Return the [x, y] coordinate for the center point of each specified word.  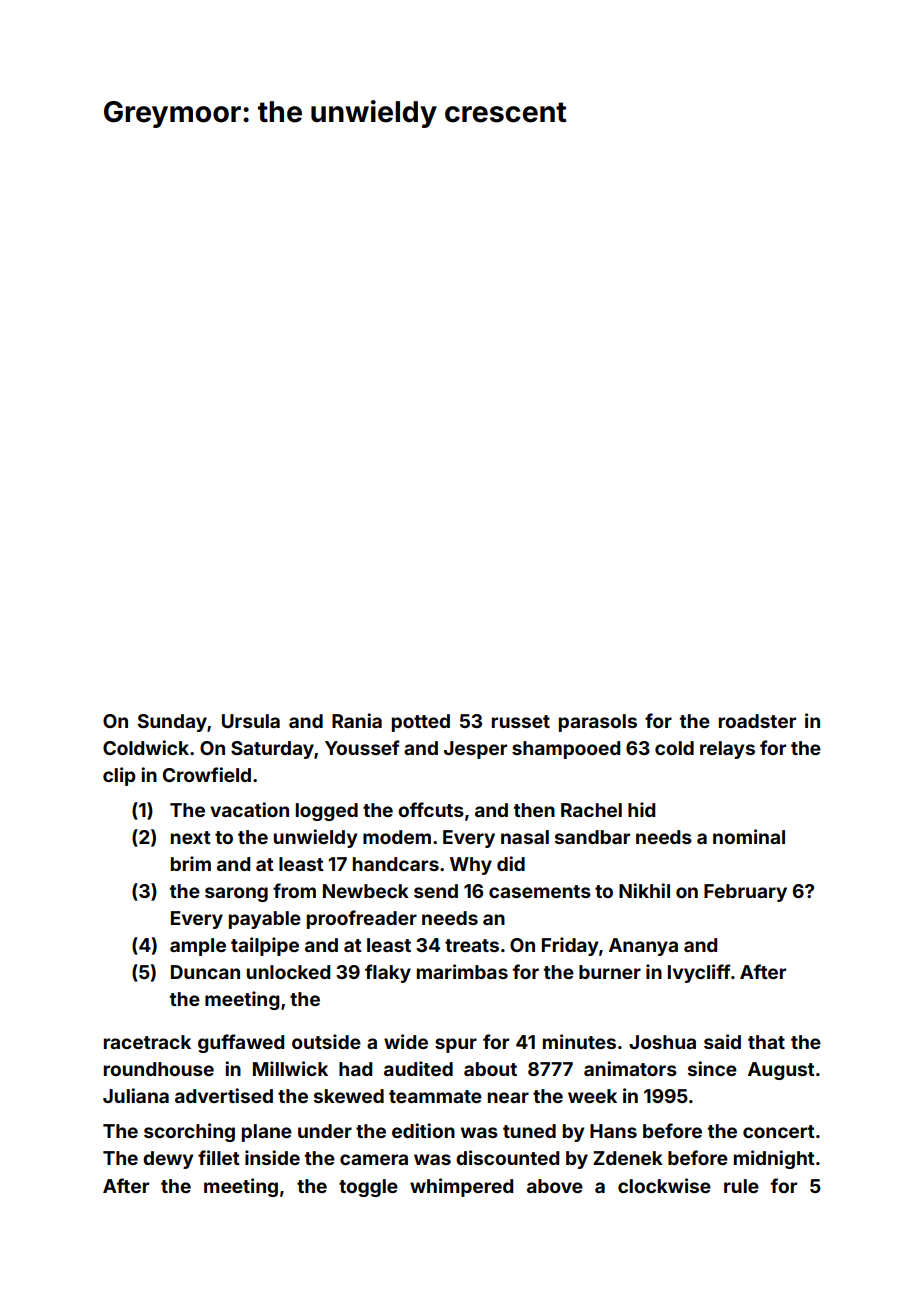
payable [265, 920]
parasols [598, 723]
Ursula [251, 721]
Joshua [662, 1042]
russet [521, 721]
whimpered [461, 1187]
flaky [388, 973]
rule [741, 1186]
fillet [219, 1157]
